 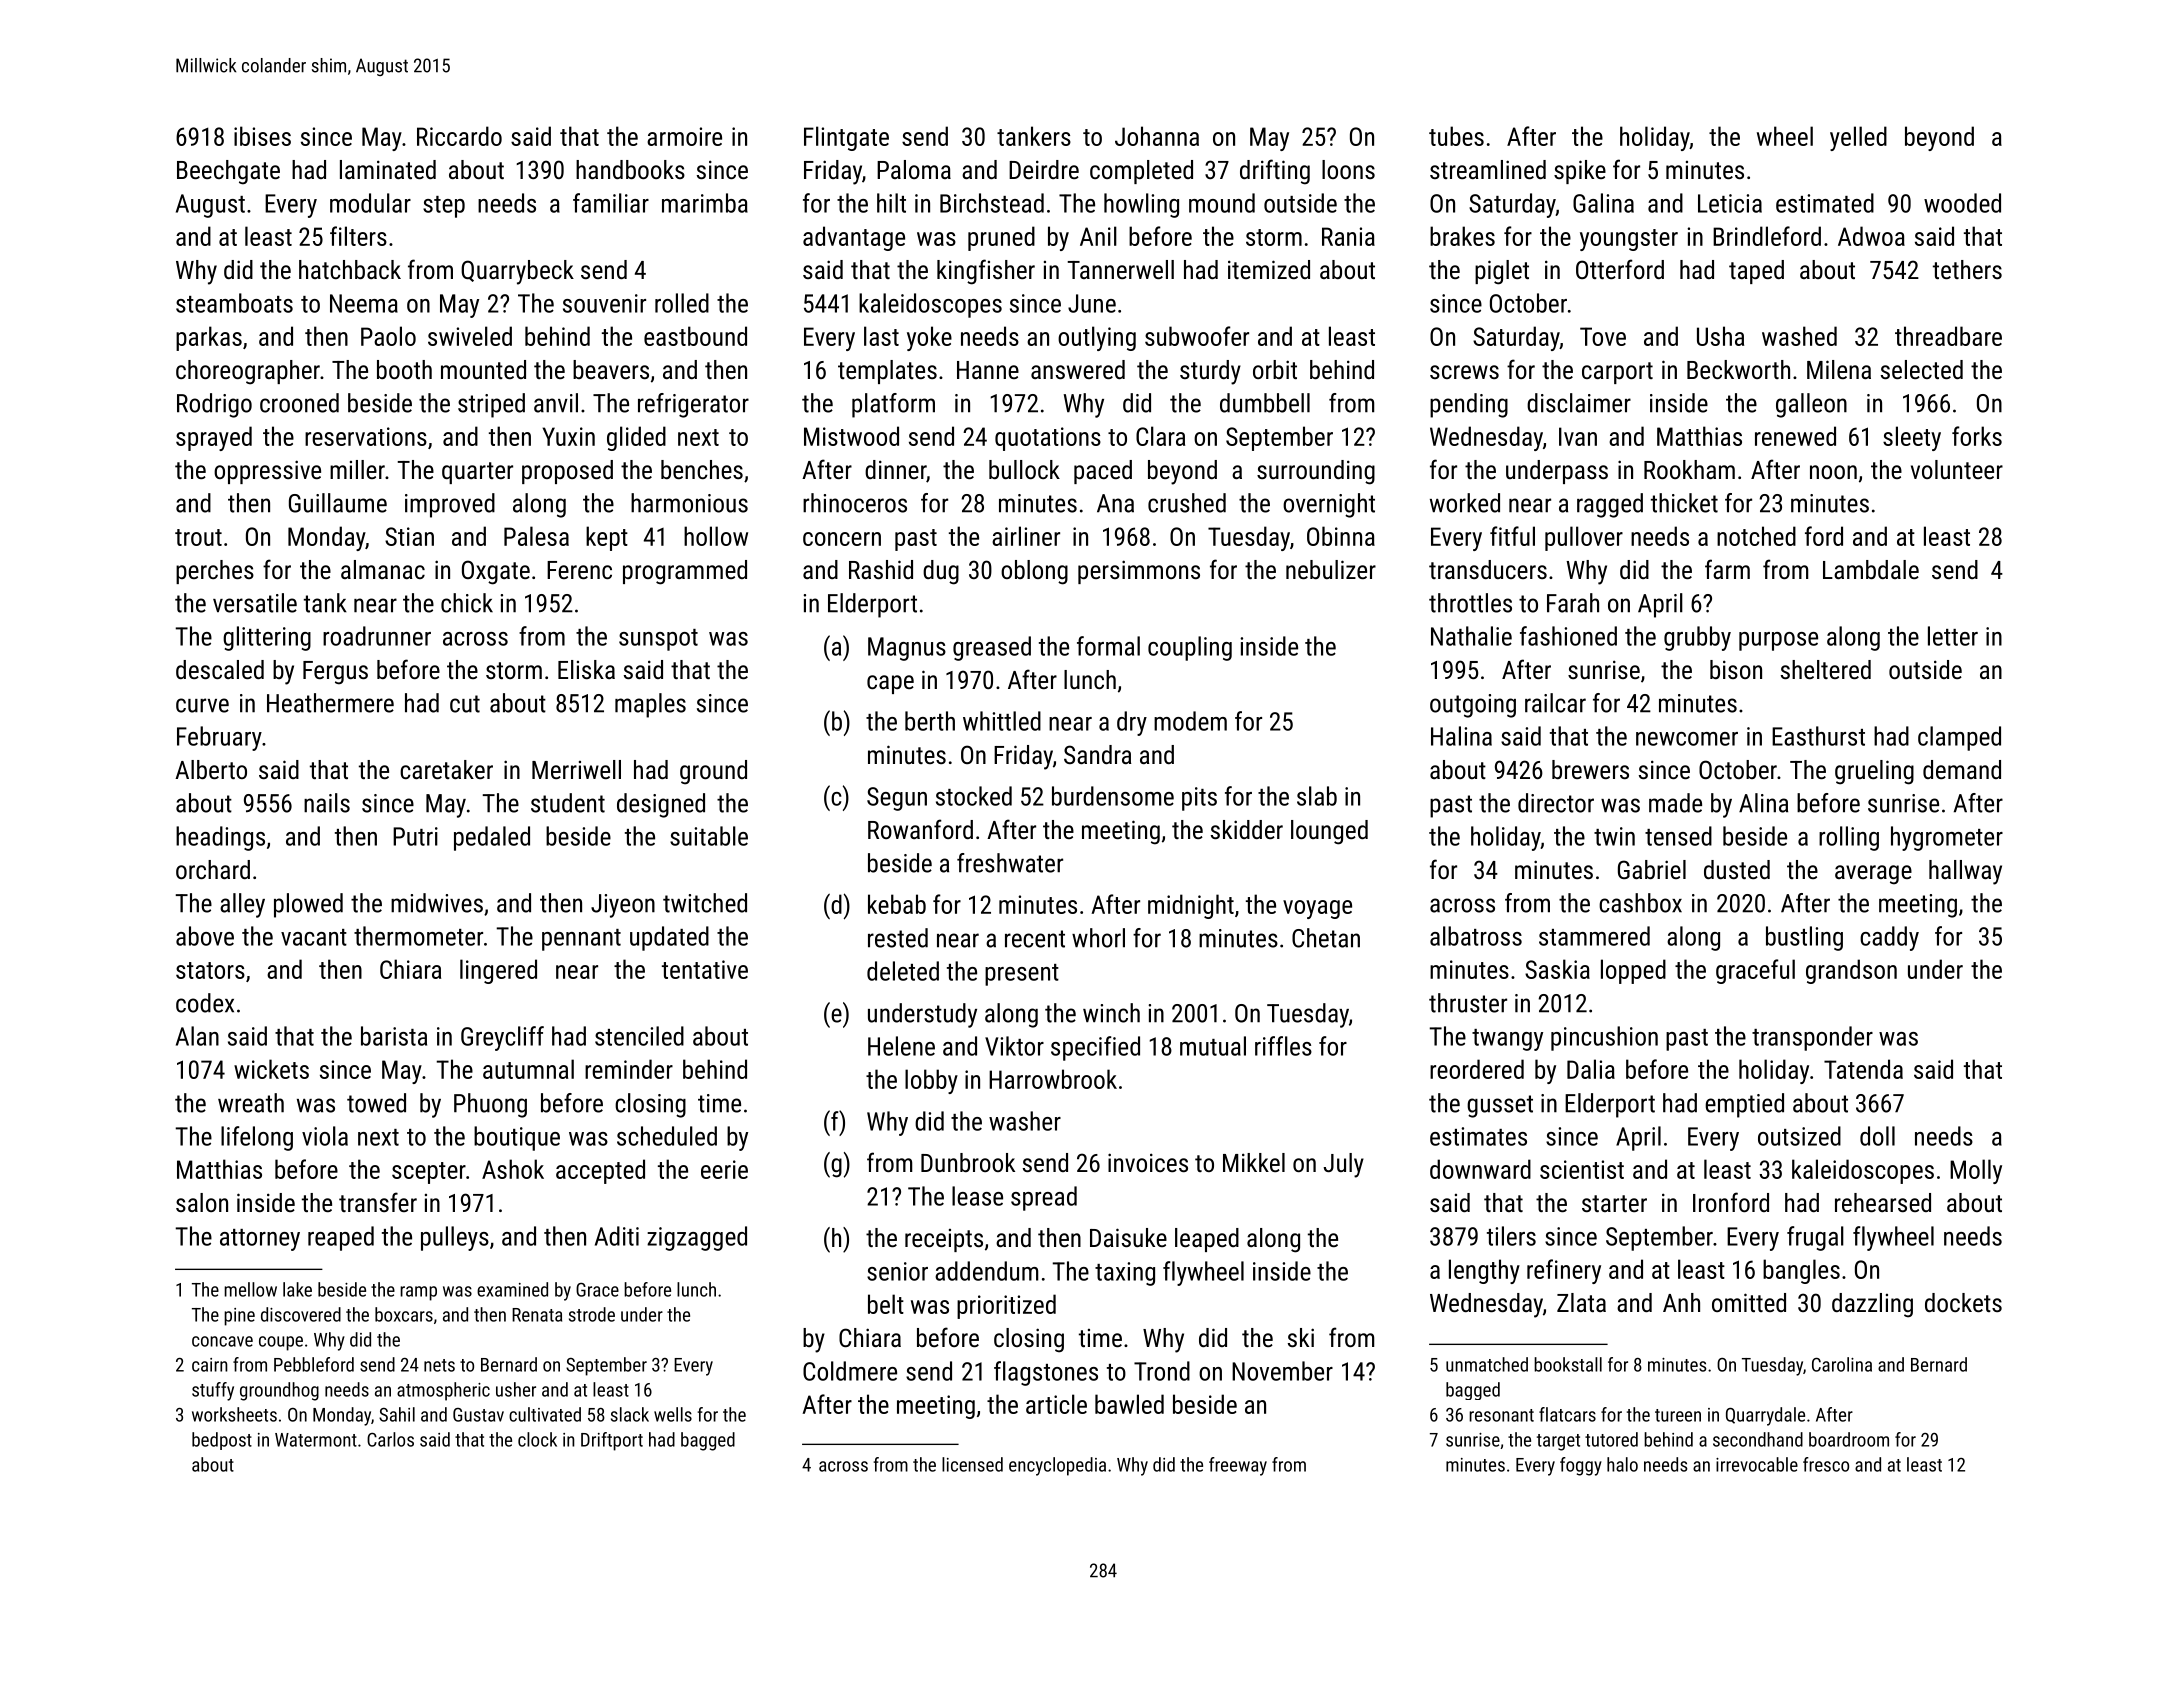 What do you see at coordinates (1317, 796) in the page?
I see `slab` at bounding box center [1317, 796].
